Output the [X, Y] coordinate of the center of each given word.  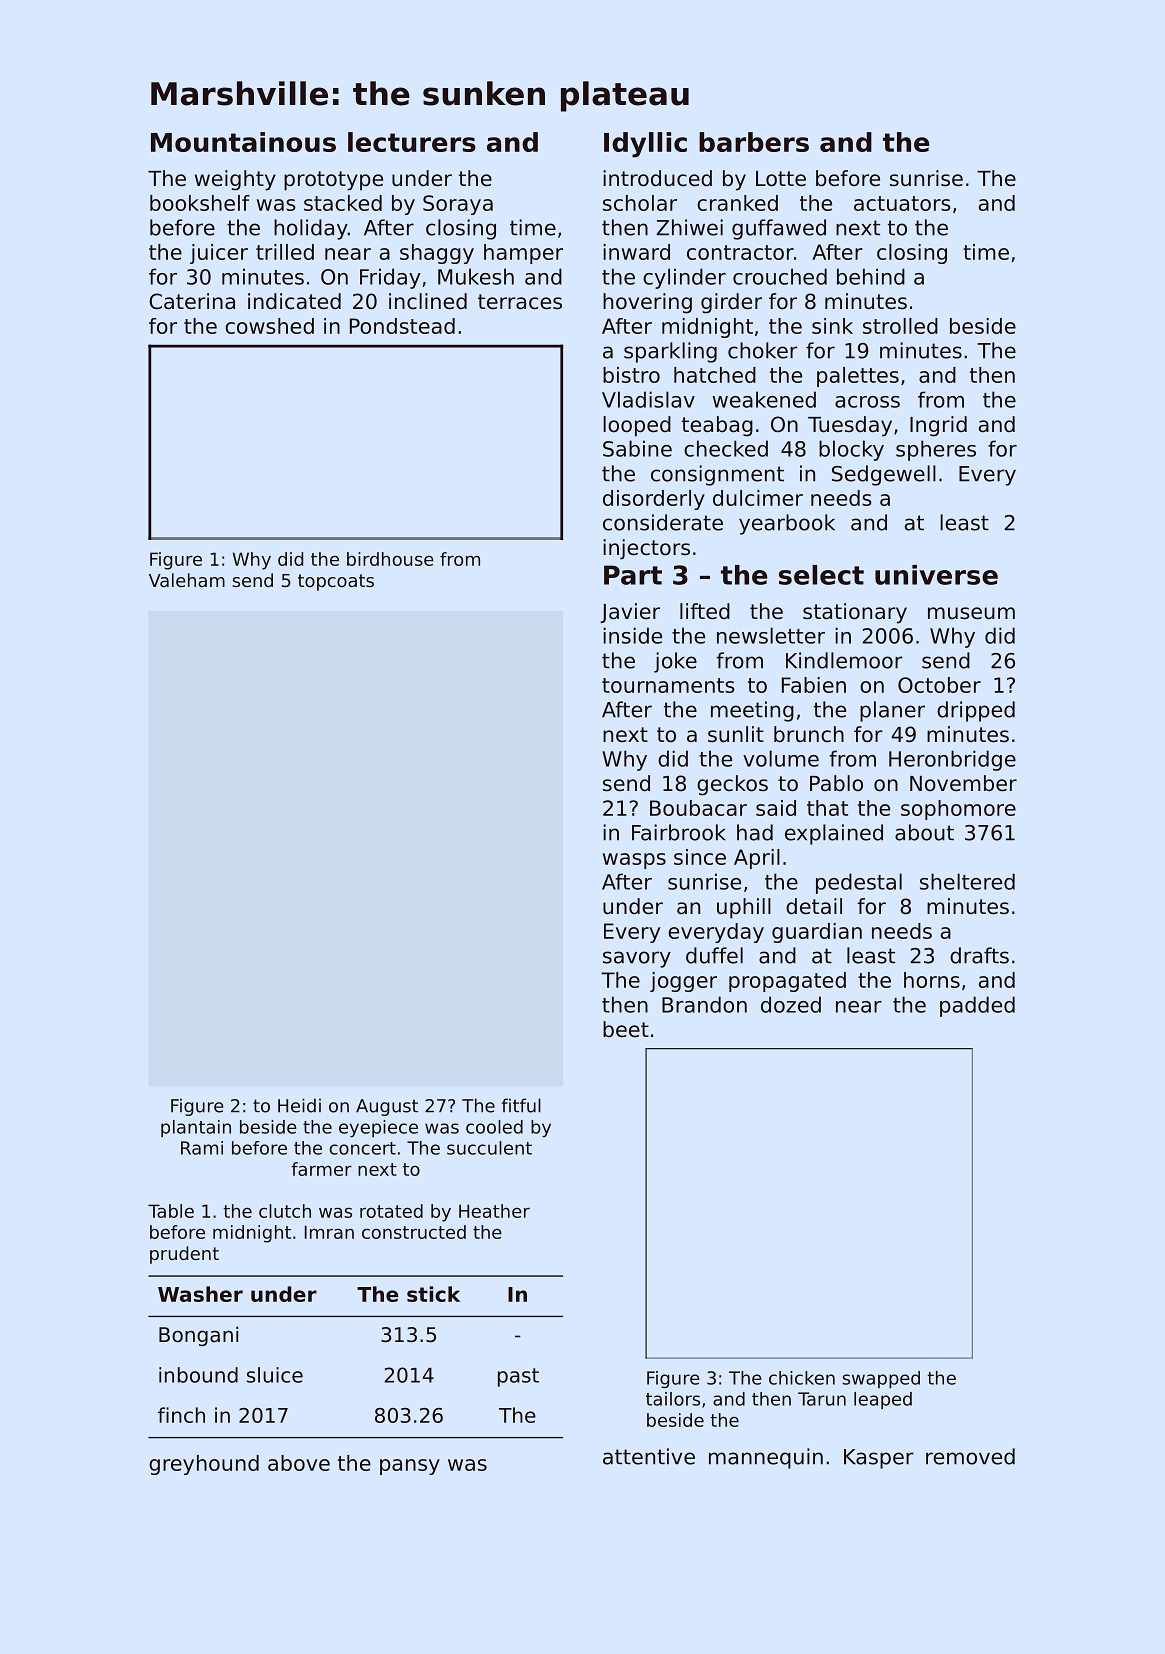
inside [632, 635]
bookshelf [200, 203]
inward [636, 252]
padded [977, 1006]
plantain [196, 1128]
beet [626, 1029]
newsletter [771, 635]
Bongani [198, 1336]
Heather [494, 1211]
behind [871, 276]
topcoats [336, 582]
